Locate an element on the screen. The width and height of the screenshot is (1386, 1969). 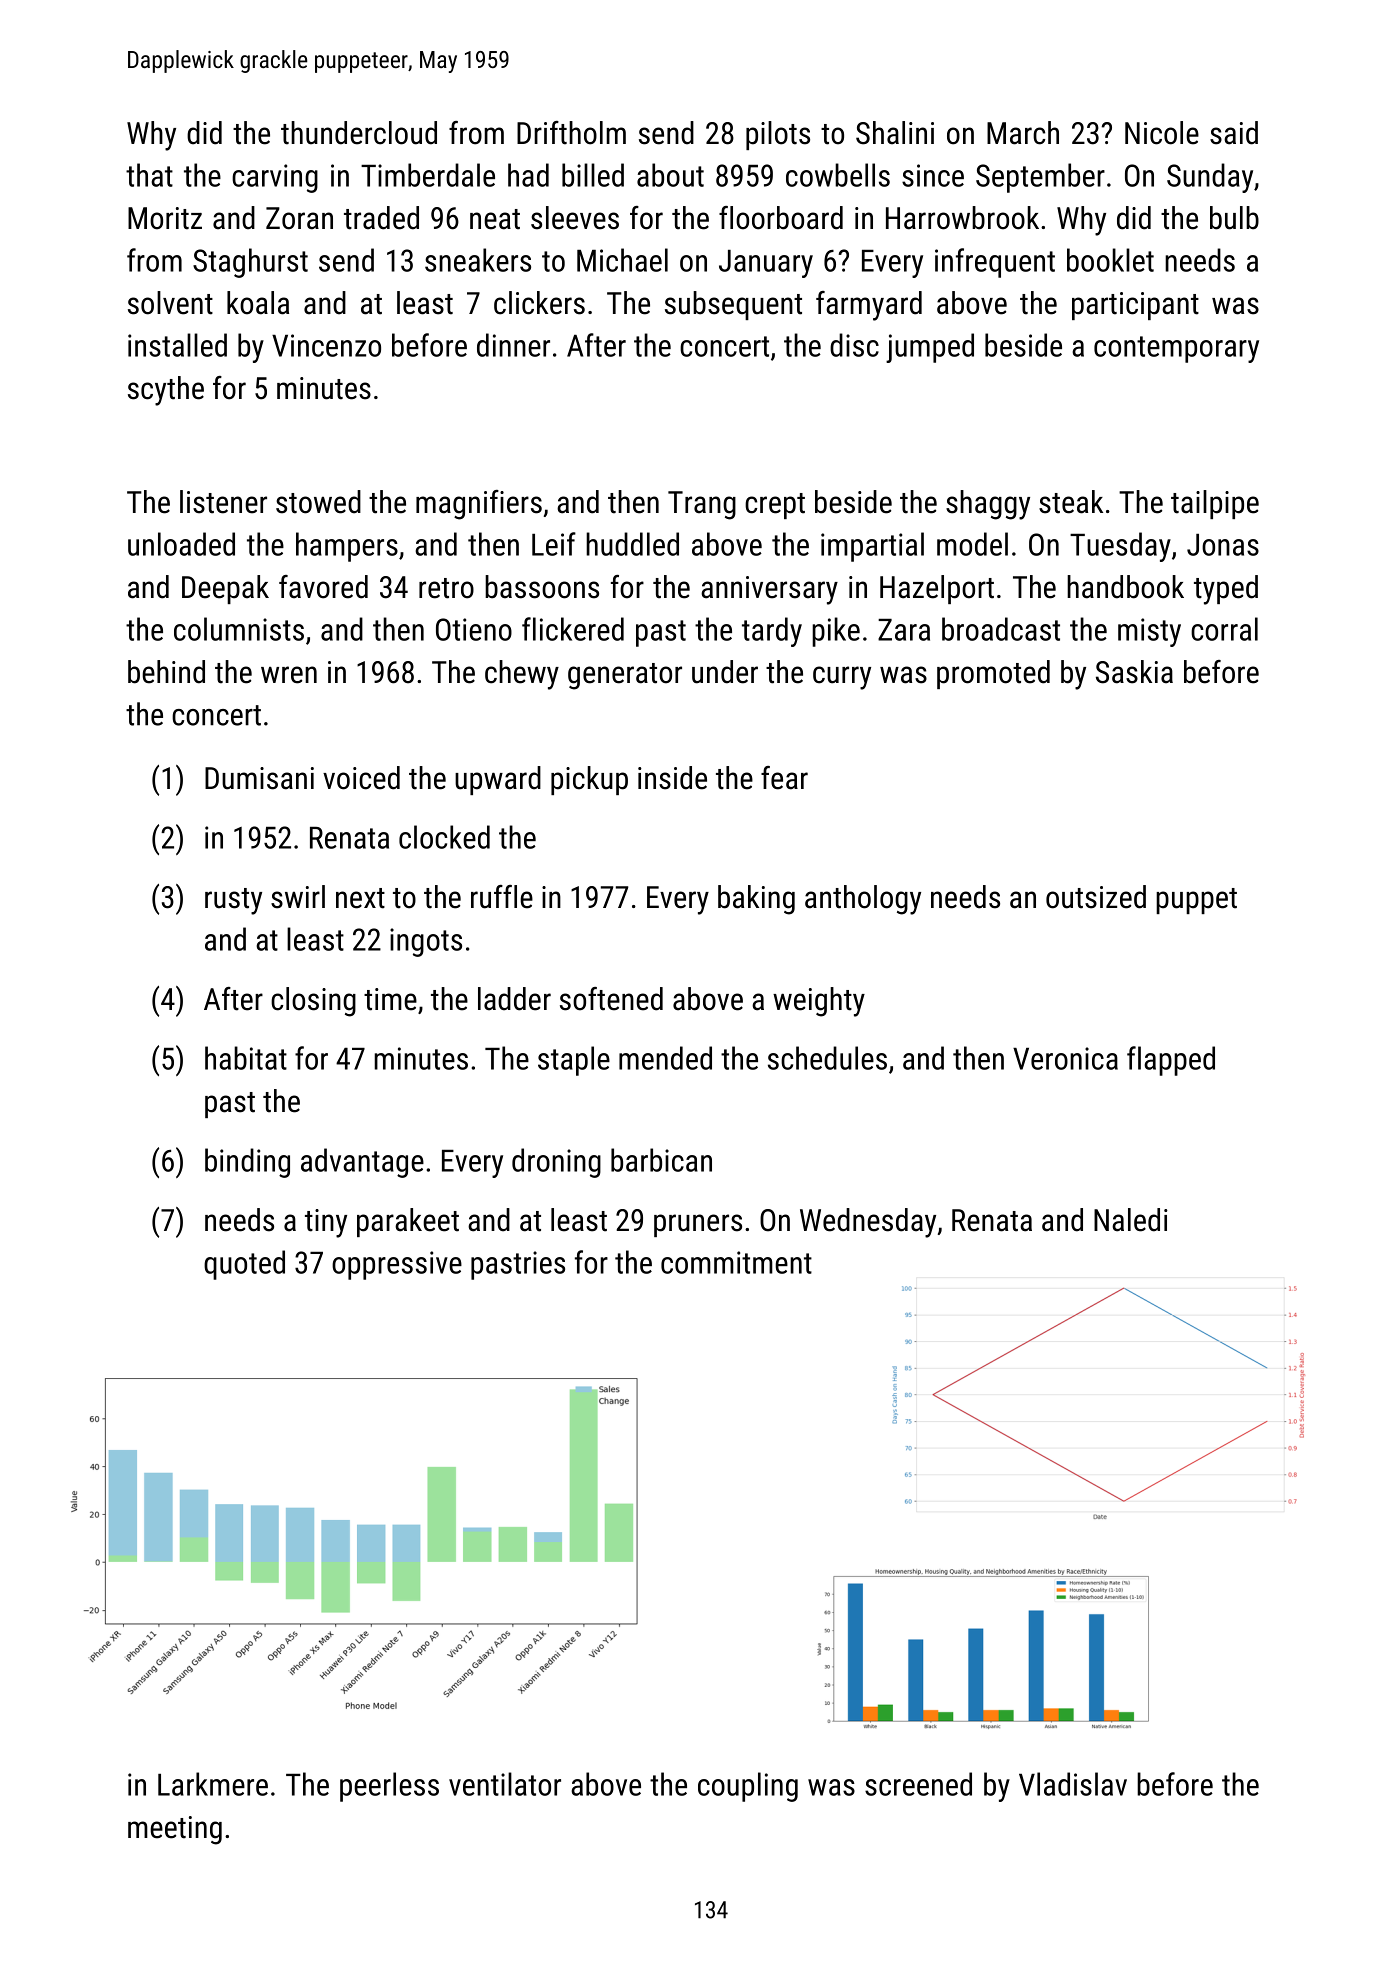
coupling is located at coordinates (748, 1787).
